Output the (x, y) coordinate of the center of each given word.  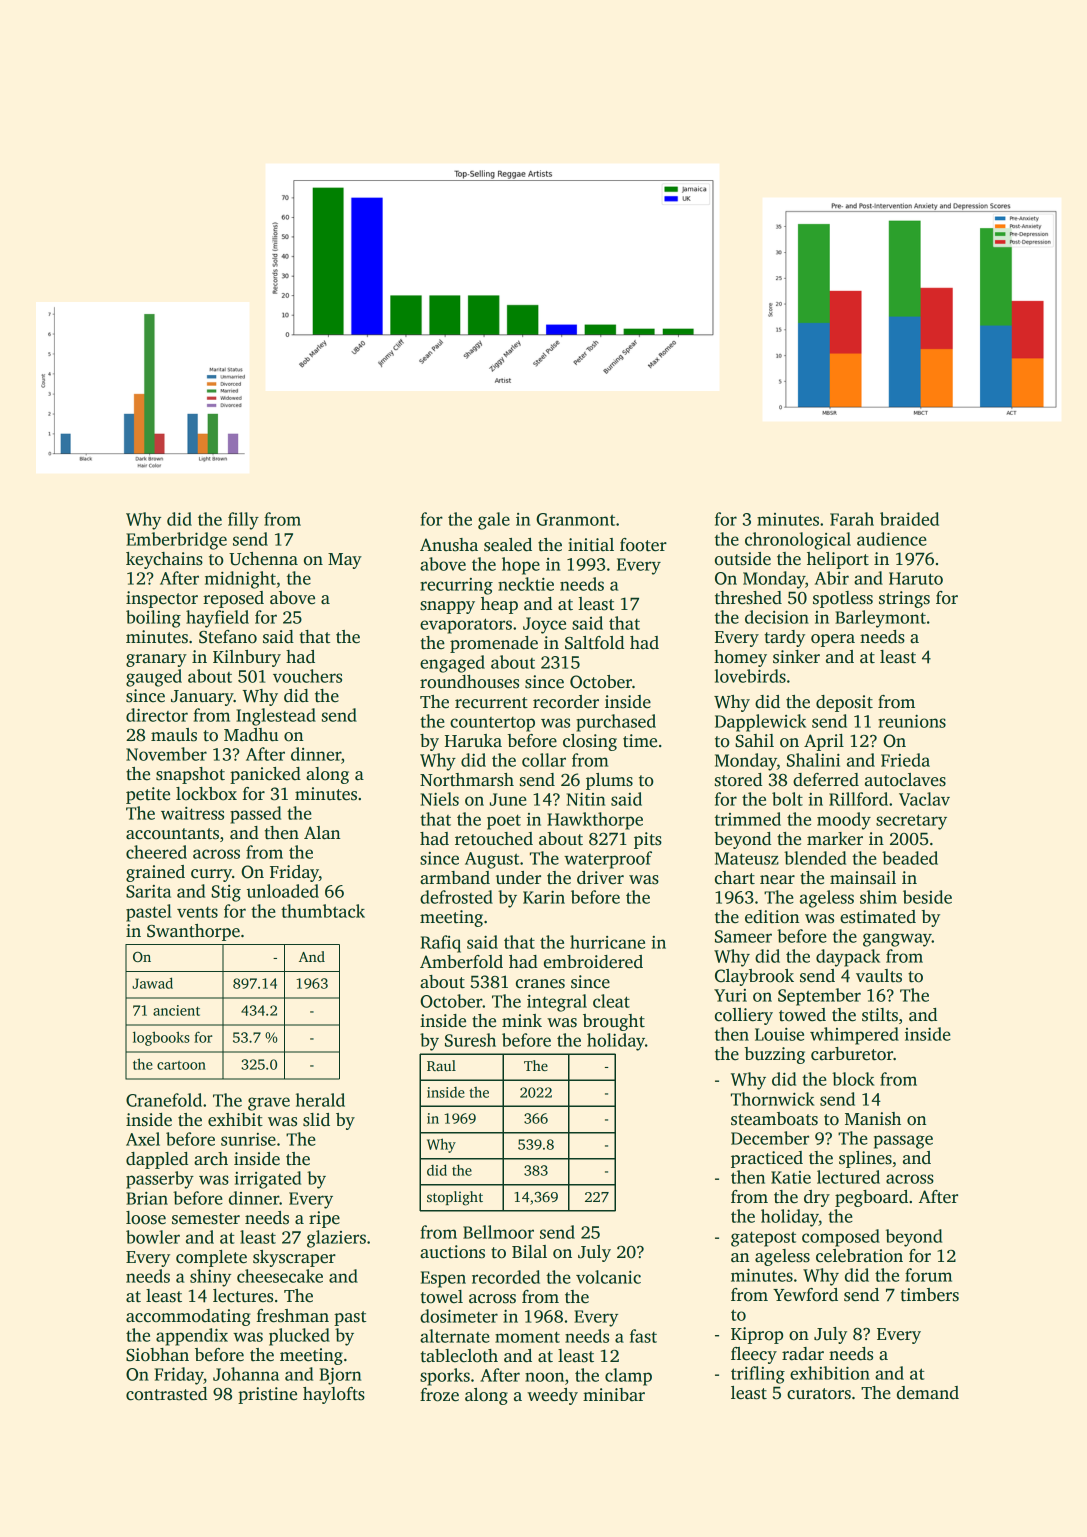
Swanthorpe (193, 932)
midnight (240, 580)
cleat (611, 1001)
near (777, 880)
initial (591, 545)
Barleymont (880, 619)
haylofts (334, 1395)
